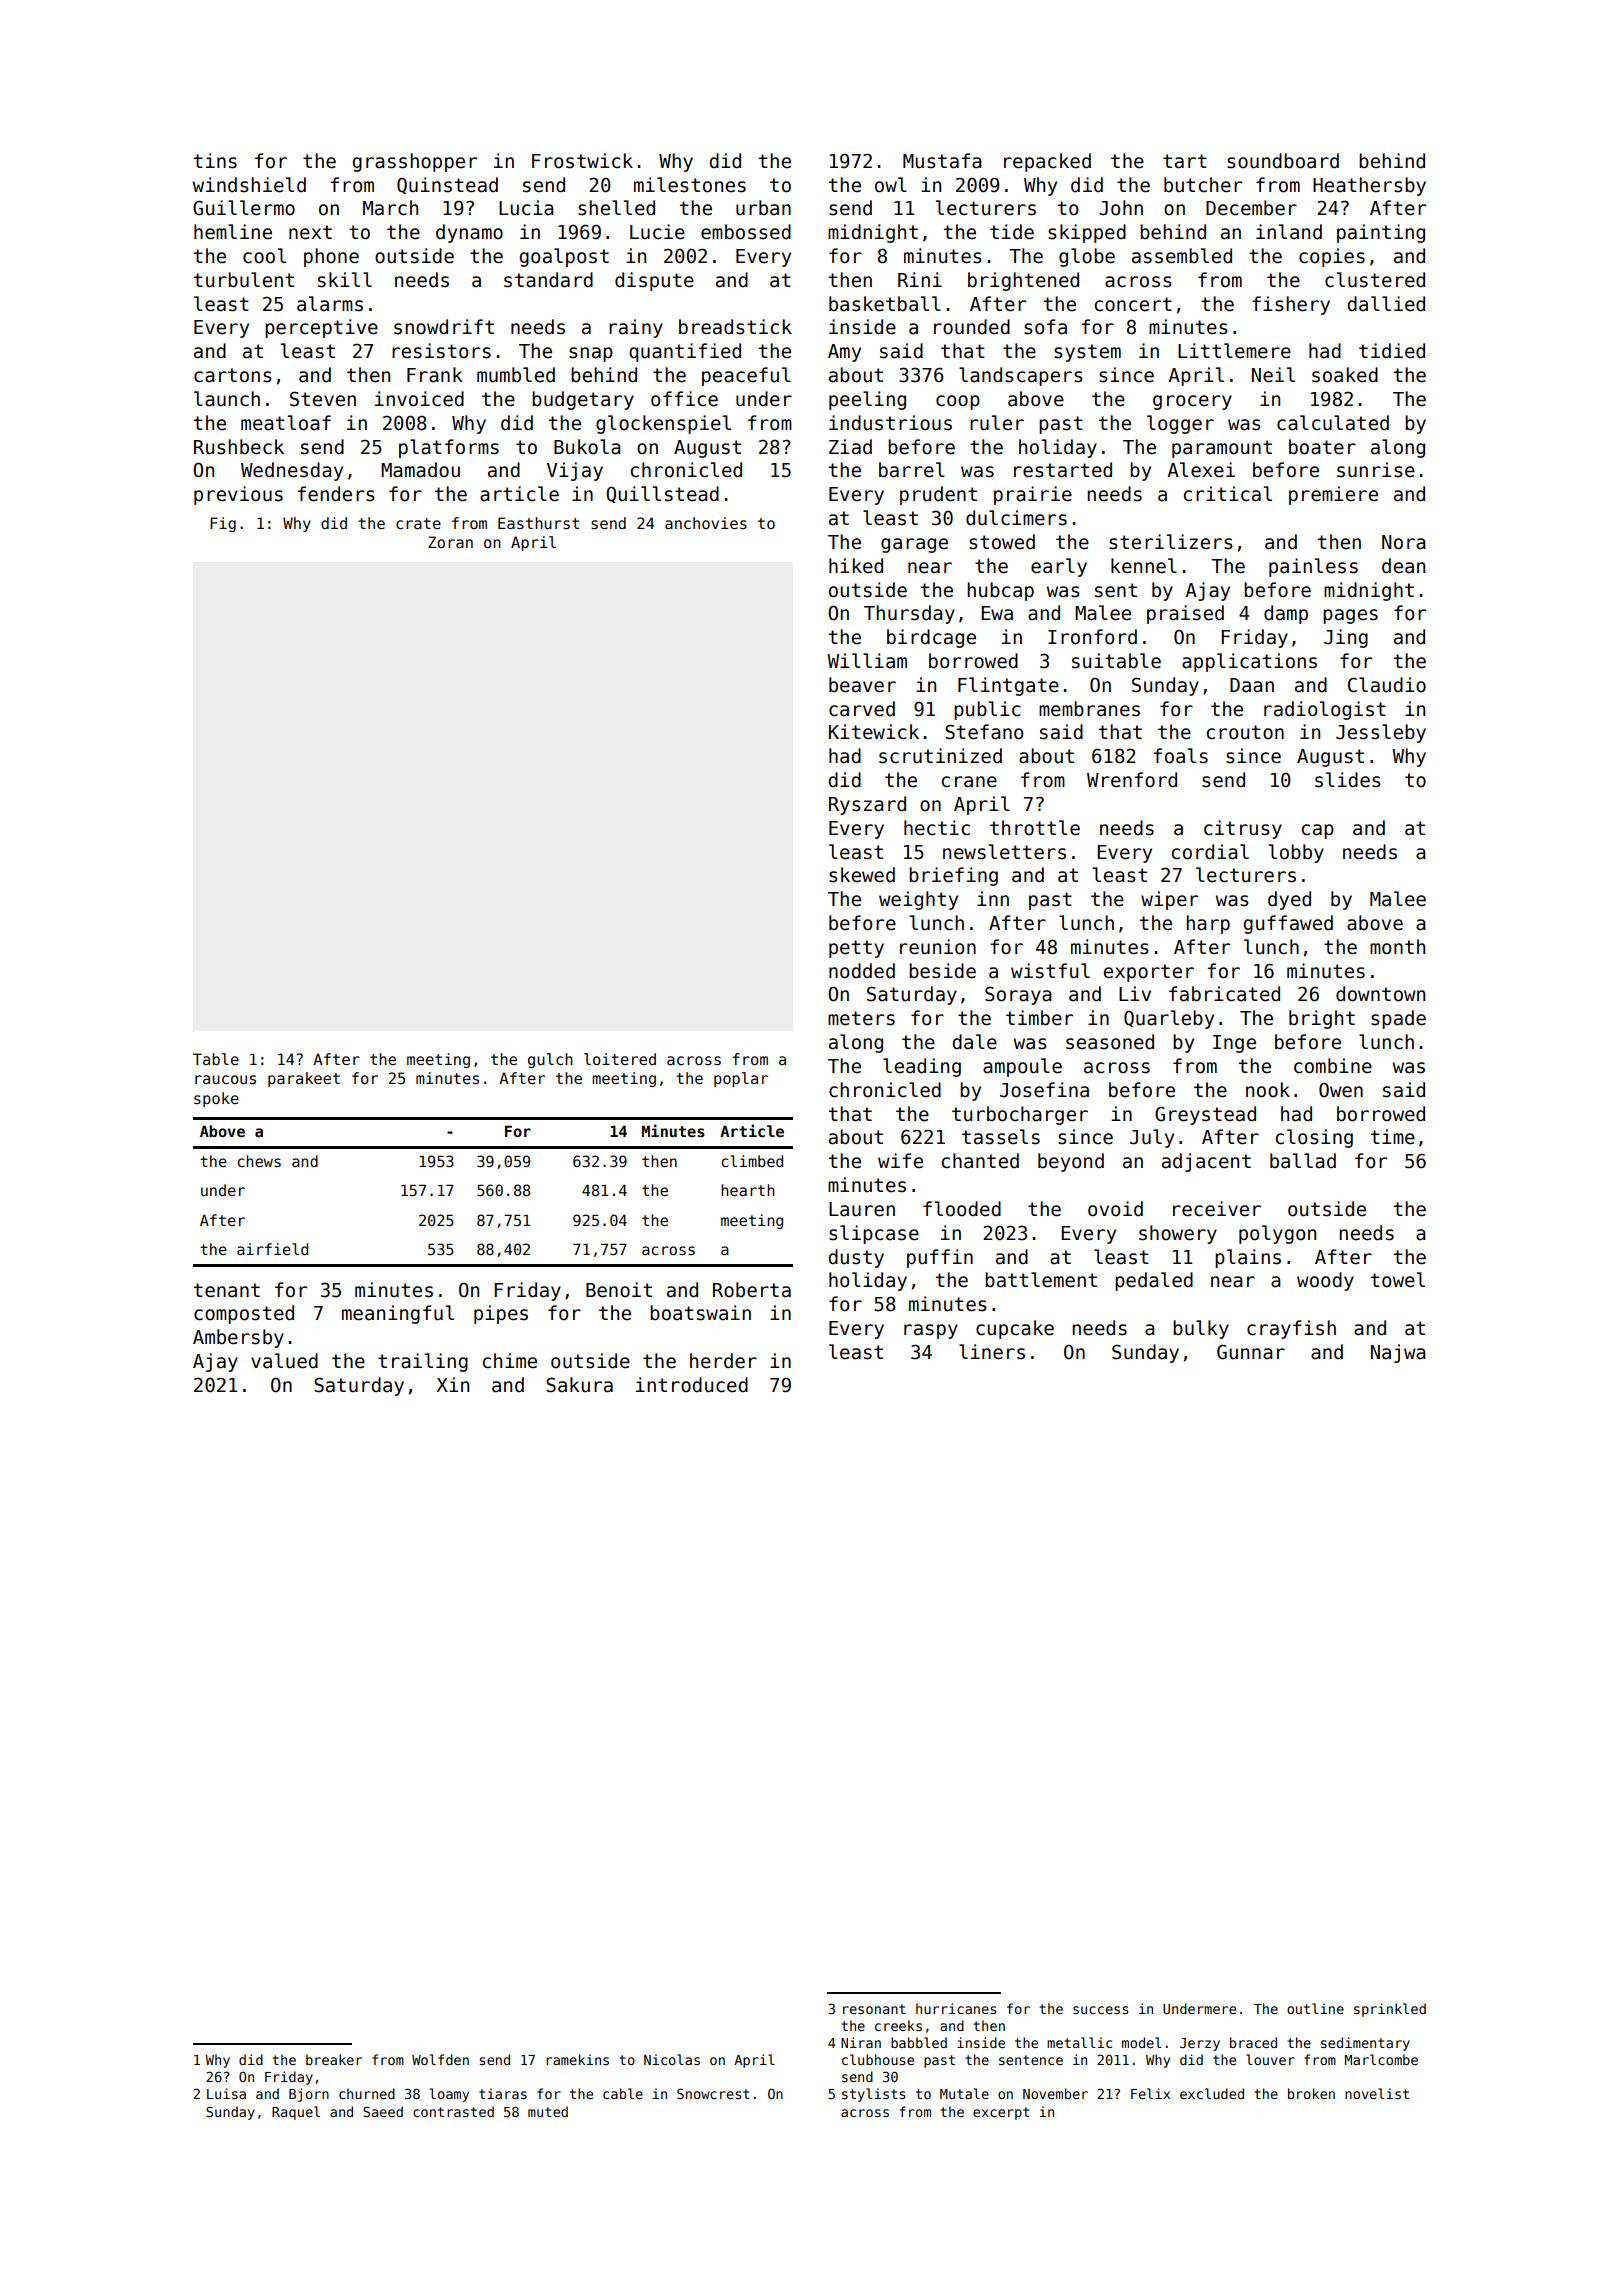  What do you see at coordinates (1398, 1353) in the image?
I see `Najwa` at bounding box center [1398, 1353].
